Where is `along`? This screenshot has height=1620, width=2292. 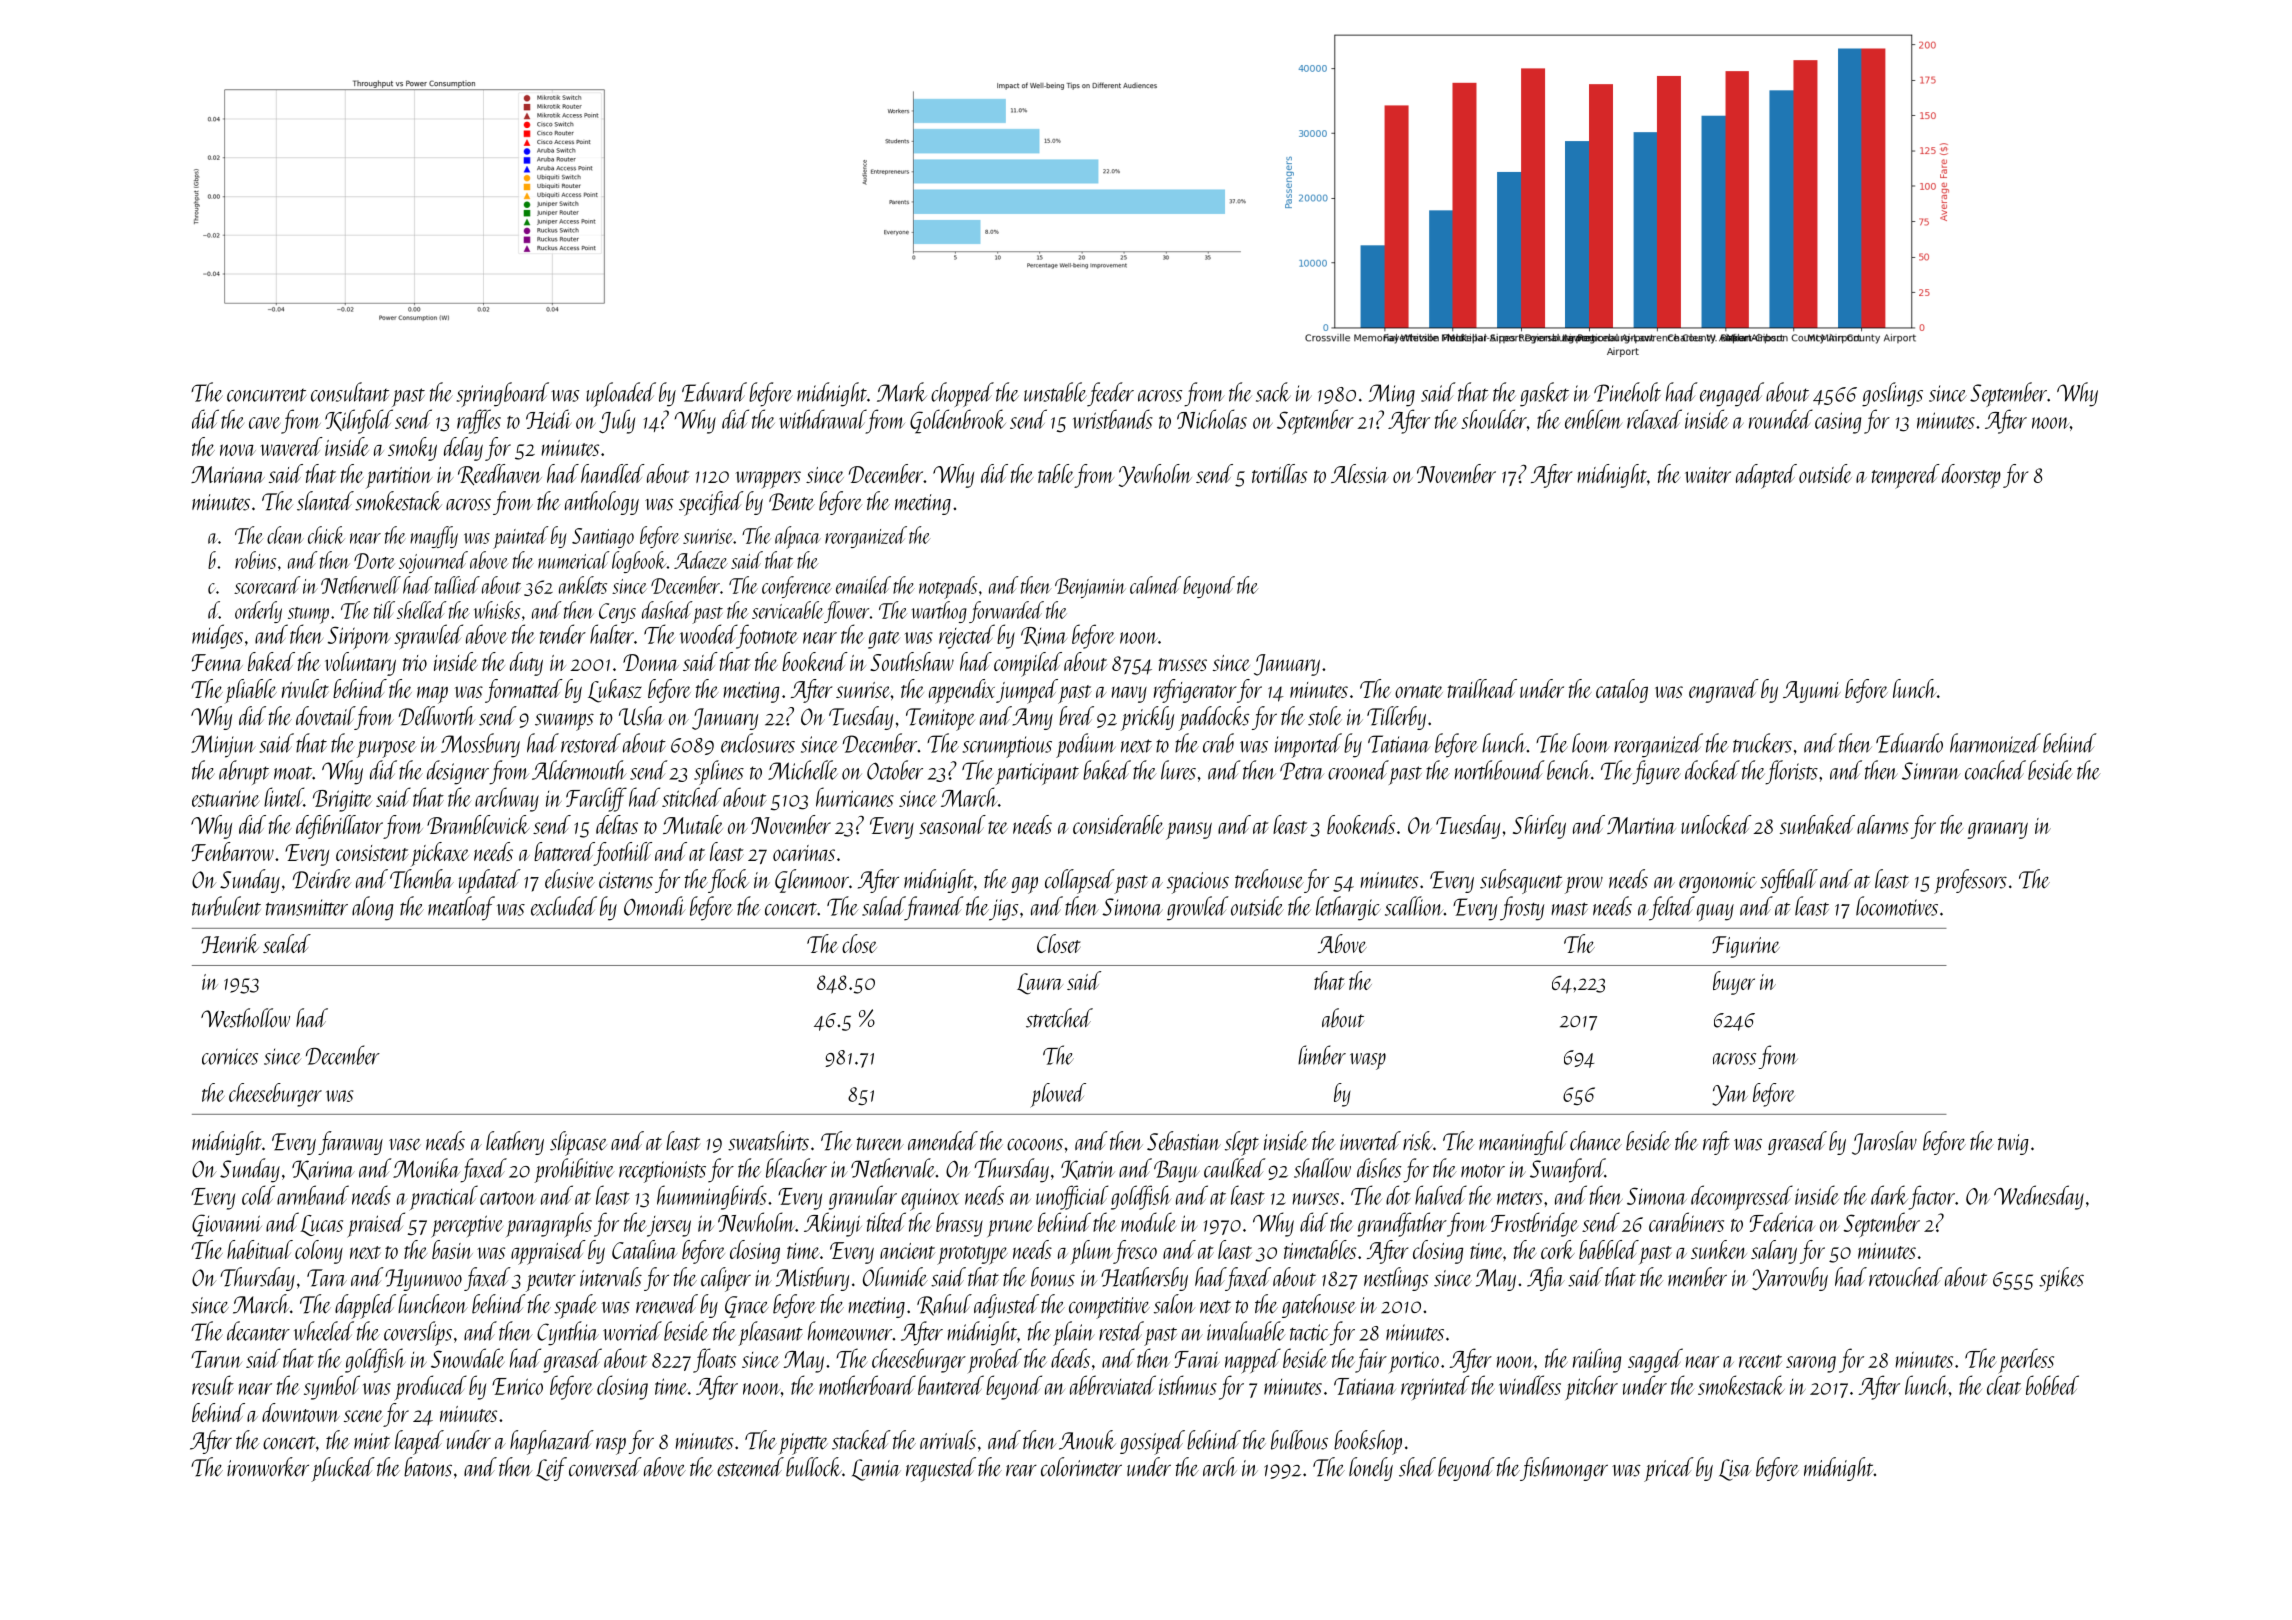 along is located at coordinates (372, 908).
